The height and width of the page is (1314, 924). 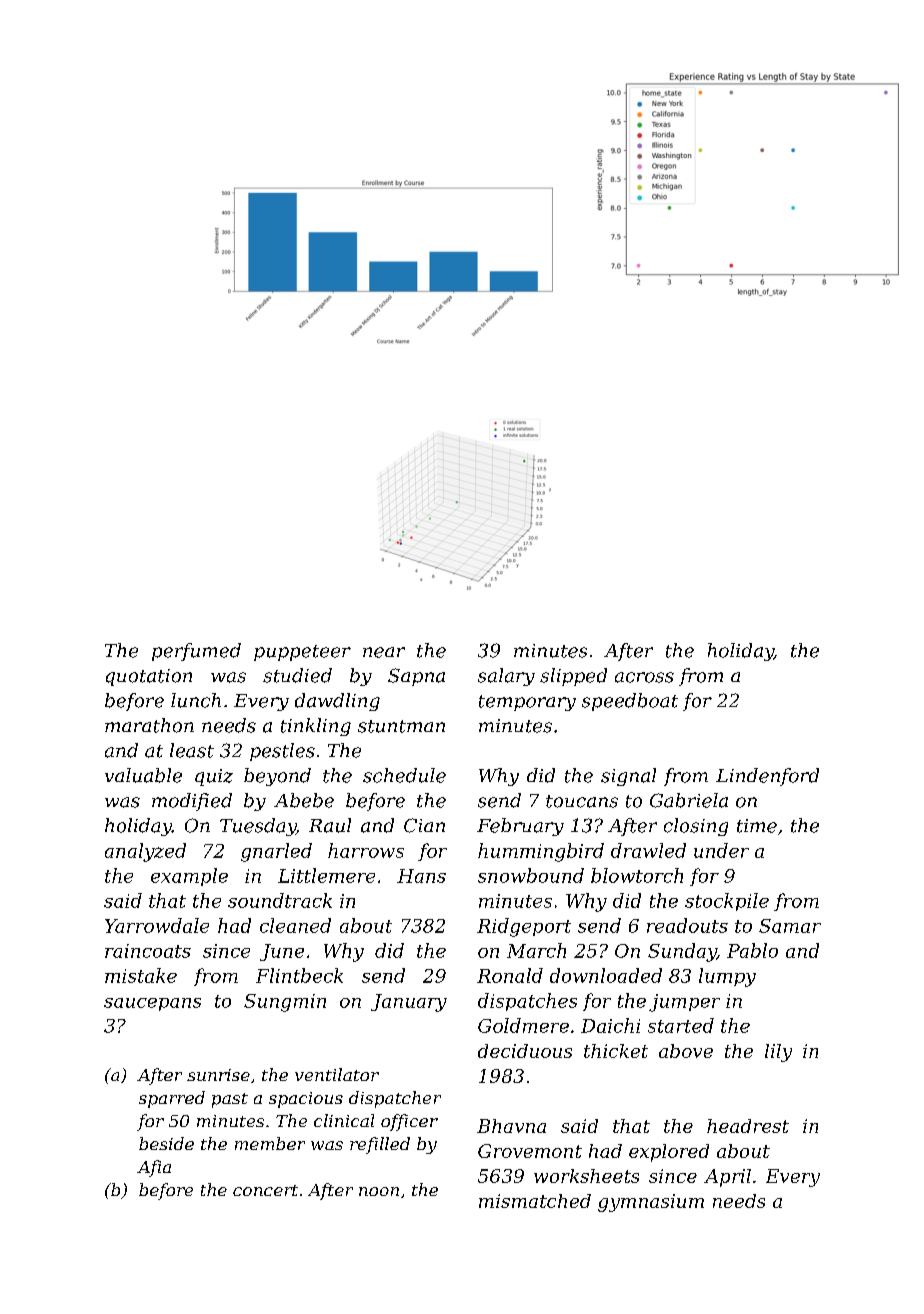 What do you see at coordinates (302, 653) in the page?
I see `puppeteer` at bounding box center [302, 653].
